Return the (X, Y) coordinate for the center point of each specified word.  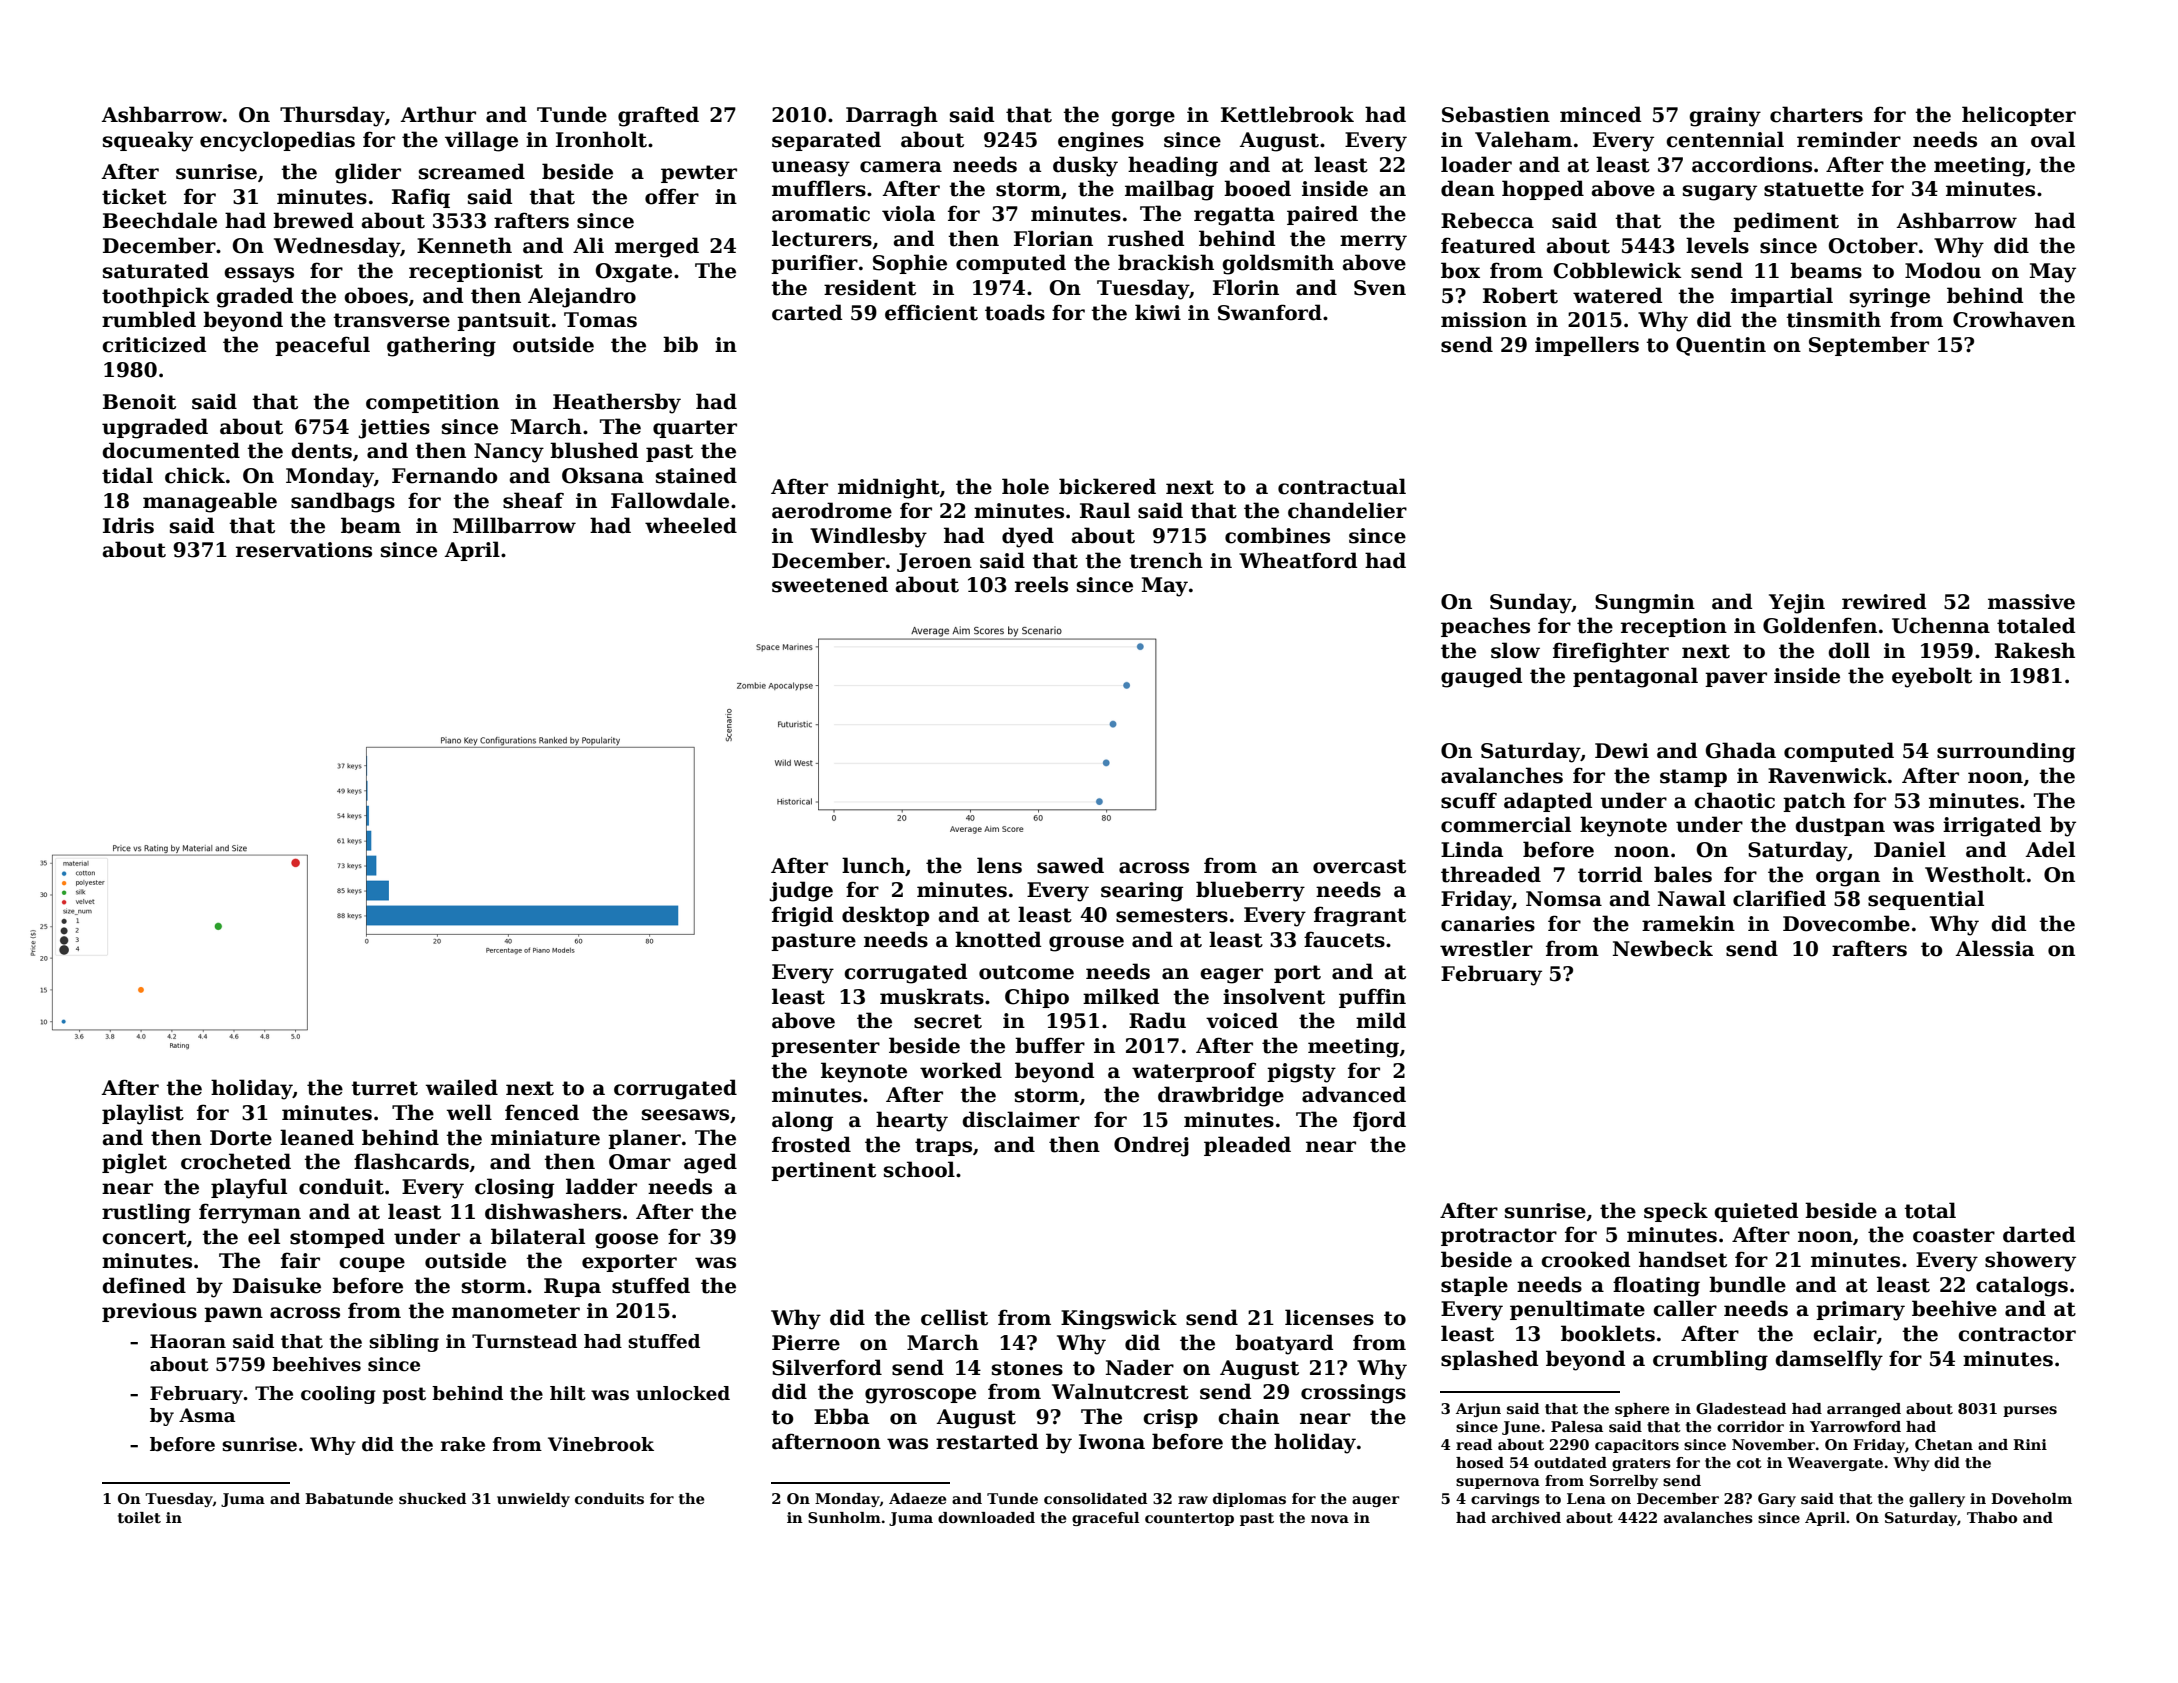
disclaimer (1021, 1119)
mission (1484, 320)
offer (672, 196)
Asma (207, 1415)
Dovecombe (1846, 923)
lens (999, 865)
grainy (1725, 117)
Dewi (1622, 751)
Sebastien (1496, 114)
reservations (304, 550)
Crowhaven (2014, 319)
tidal (127, 475)
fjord (1379, 1121)
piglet (134, 1163)
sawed (1070, 865)
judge (801, 891)
